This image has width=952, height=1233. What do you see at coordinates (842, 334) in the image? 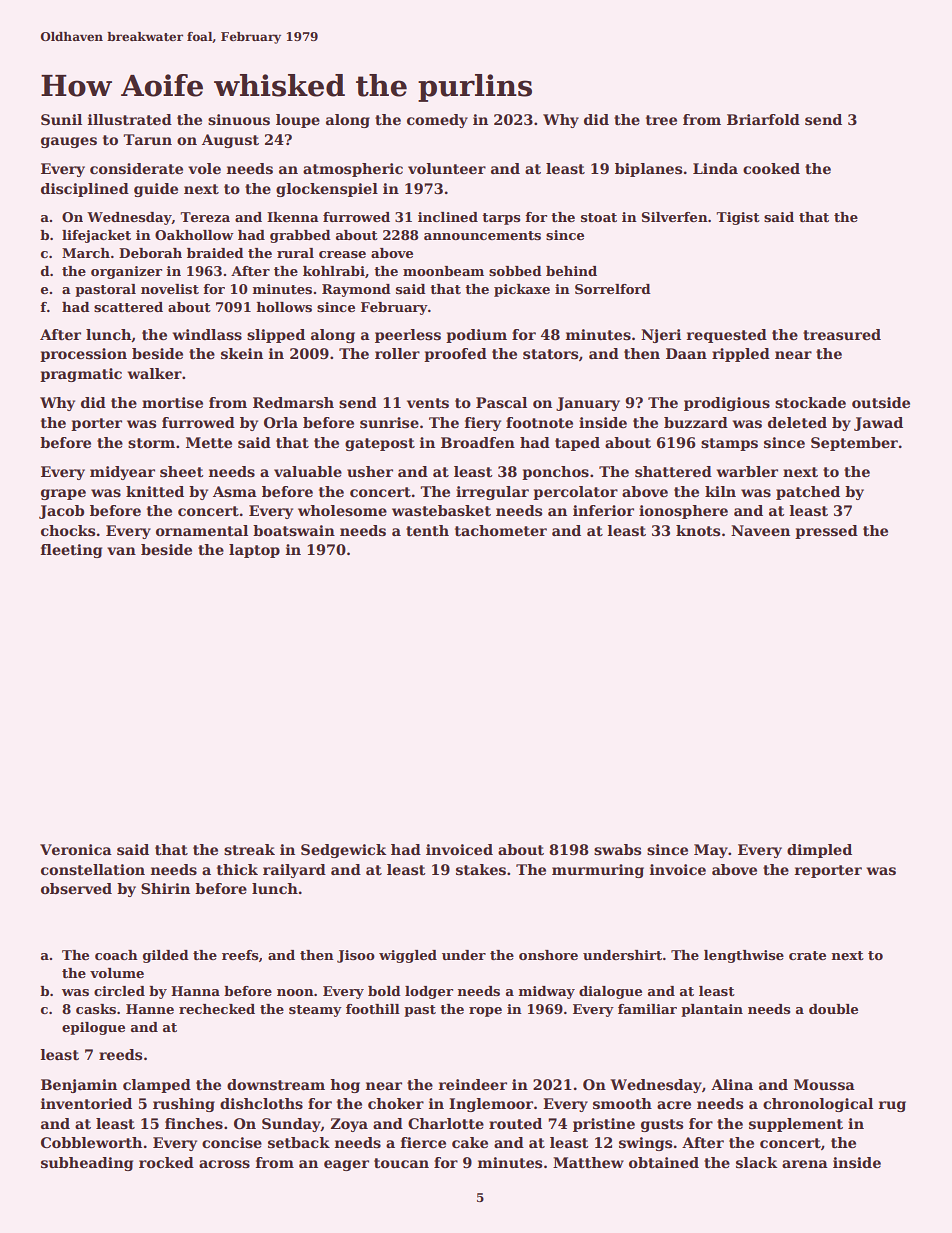
I see `treasured` at bounding box center [842, 334].
